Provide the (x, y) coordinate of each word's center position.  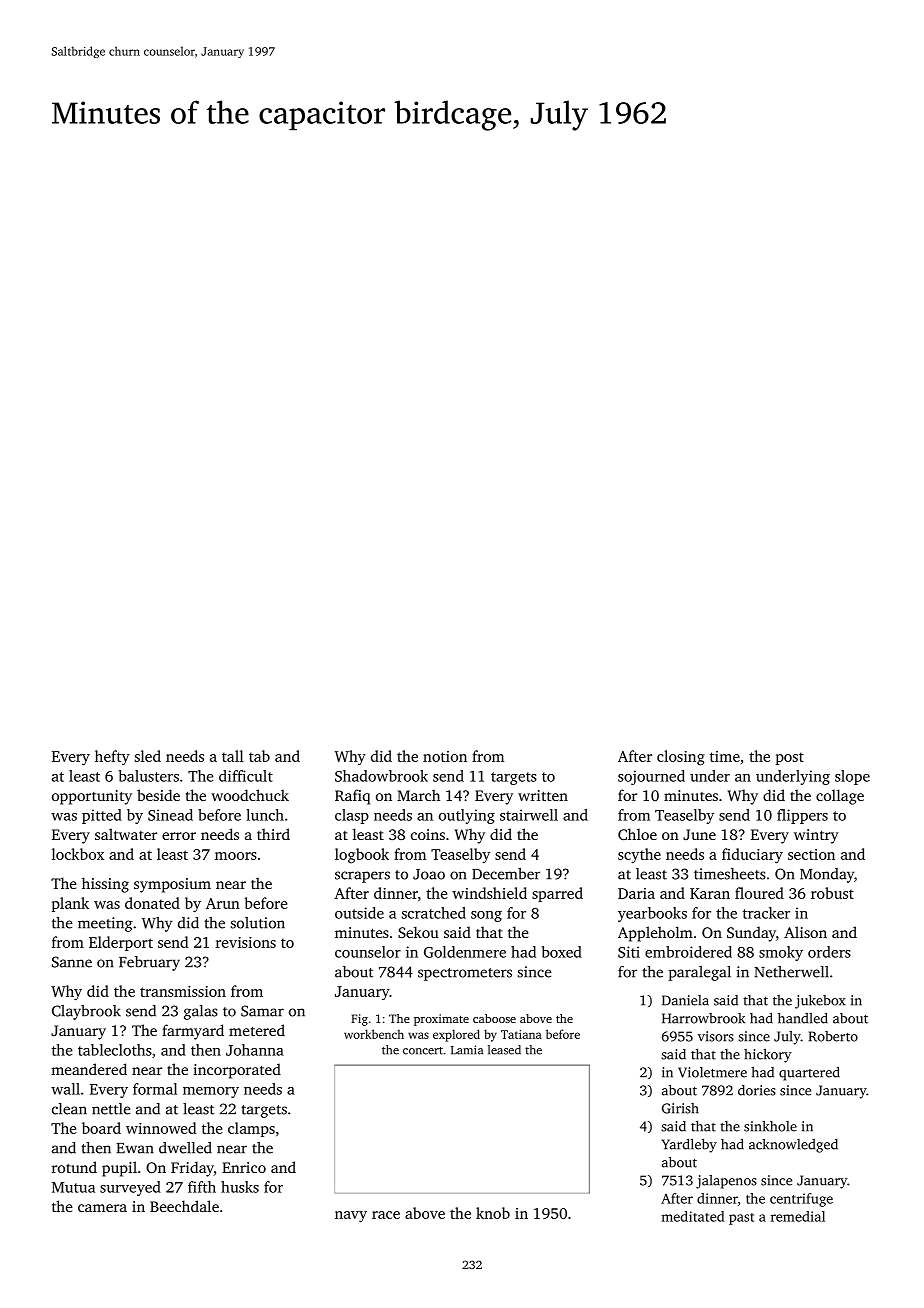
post (790, 758)
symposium (172, 885)
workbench (374, 1034)
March (418, 795)
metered (257, 1030)
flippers (802, 816)
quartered (809, 1073)
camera (102, 1208)
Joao (429, 874)
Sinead (170, 815)
